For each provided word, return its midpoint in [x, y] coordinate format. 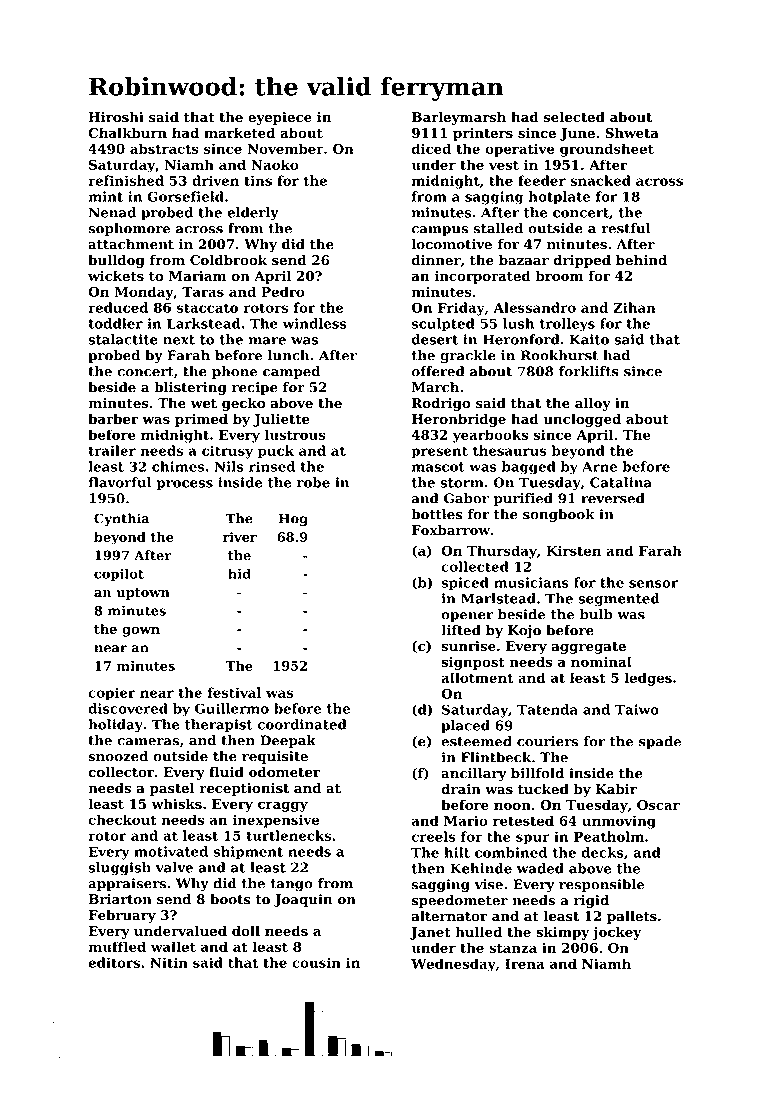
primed [201, 420]
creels [434, 836]
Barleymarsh [459, 118]
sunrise [468, 646]
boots [230, 899]
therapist [219, 725]
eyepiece [280, 118]
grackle [468, 357]
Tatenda [547, 709]
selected [574, 117]
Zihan [634, 307]
